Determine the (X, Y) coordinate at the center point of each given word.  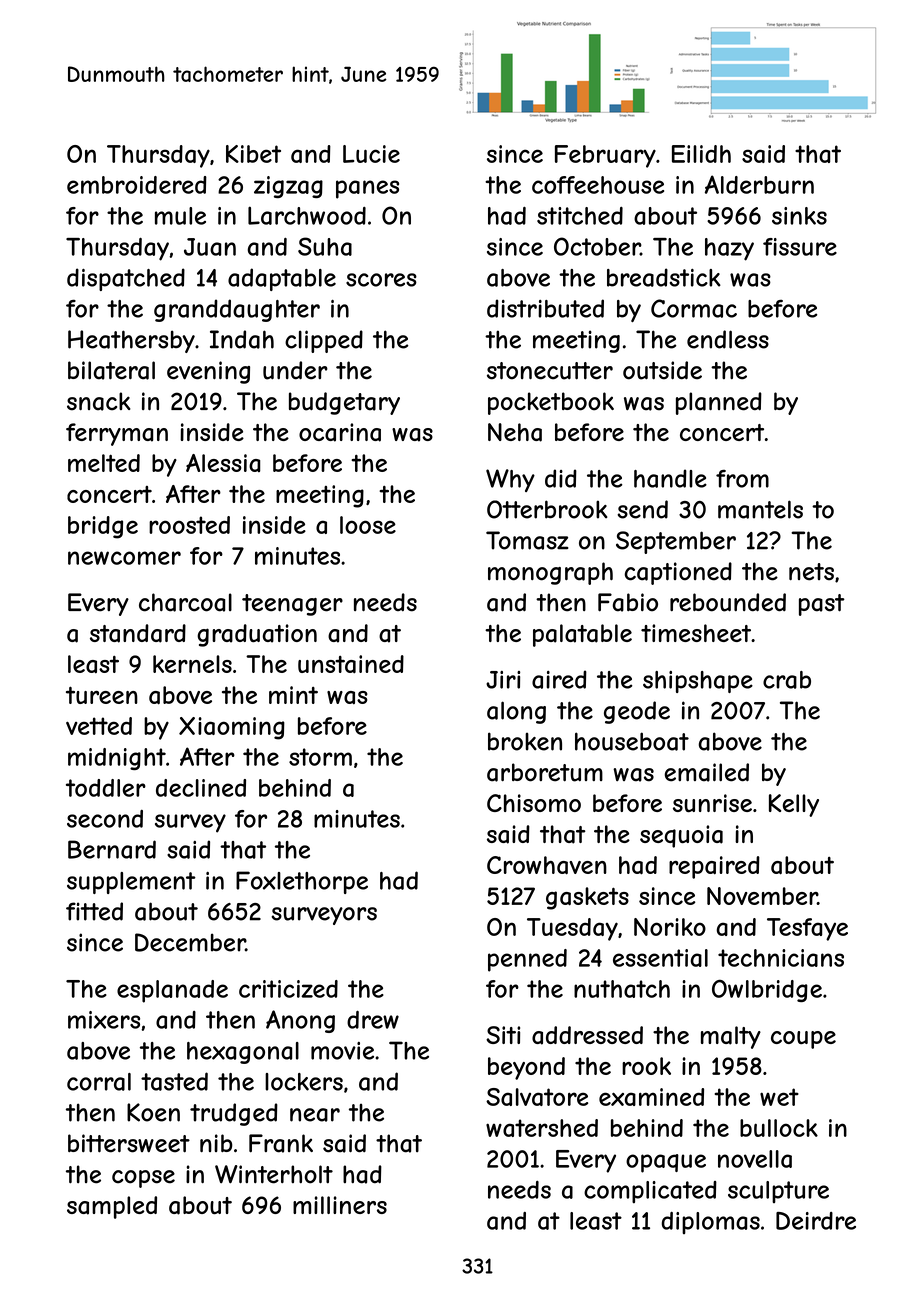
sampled (112, 1207)
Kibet (253, 154)
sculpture (778, 1192)
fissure (800, 247)
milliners (340, 1205)
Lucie (371, 154)
